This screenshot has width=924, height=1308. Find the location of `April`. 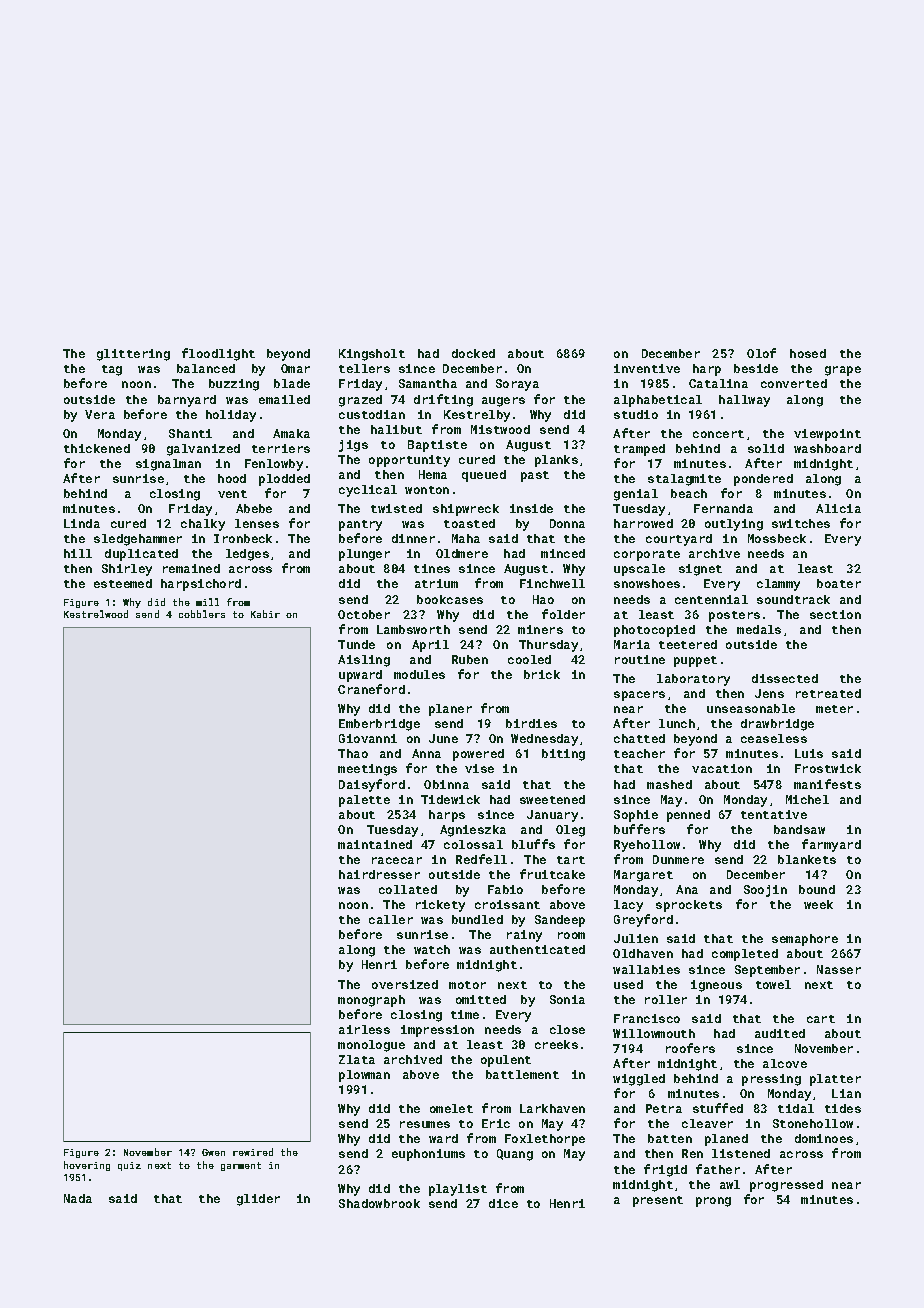

April is located at coordinates (430, 646).
